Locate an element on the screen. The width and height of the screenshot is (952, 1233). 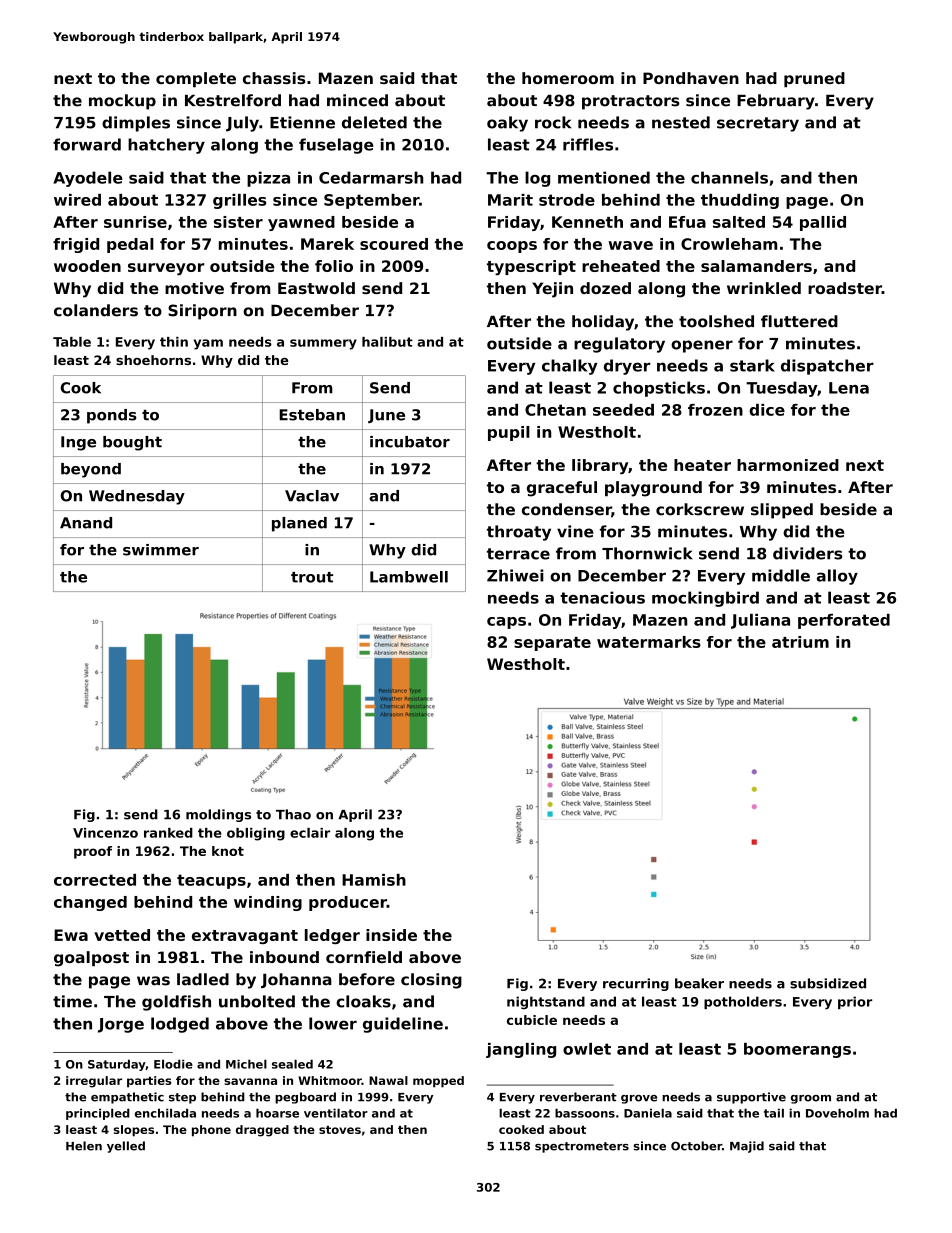
Anand is located at coordinates (86, 523).
